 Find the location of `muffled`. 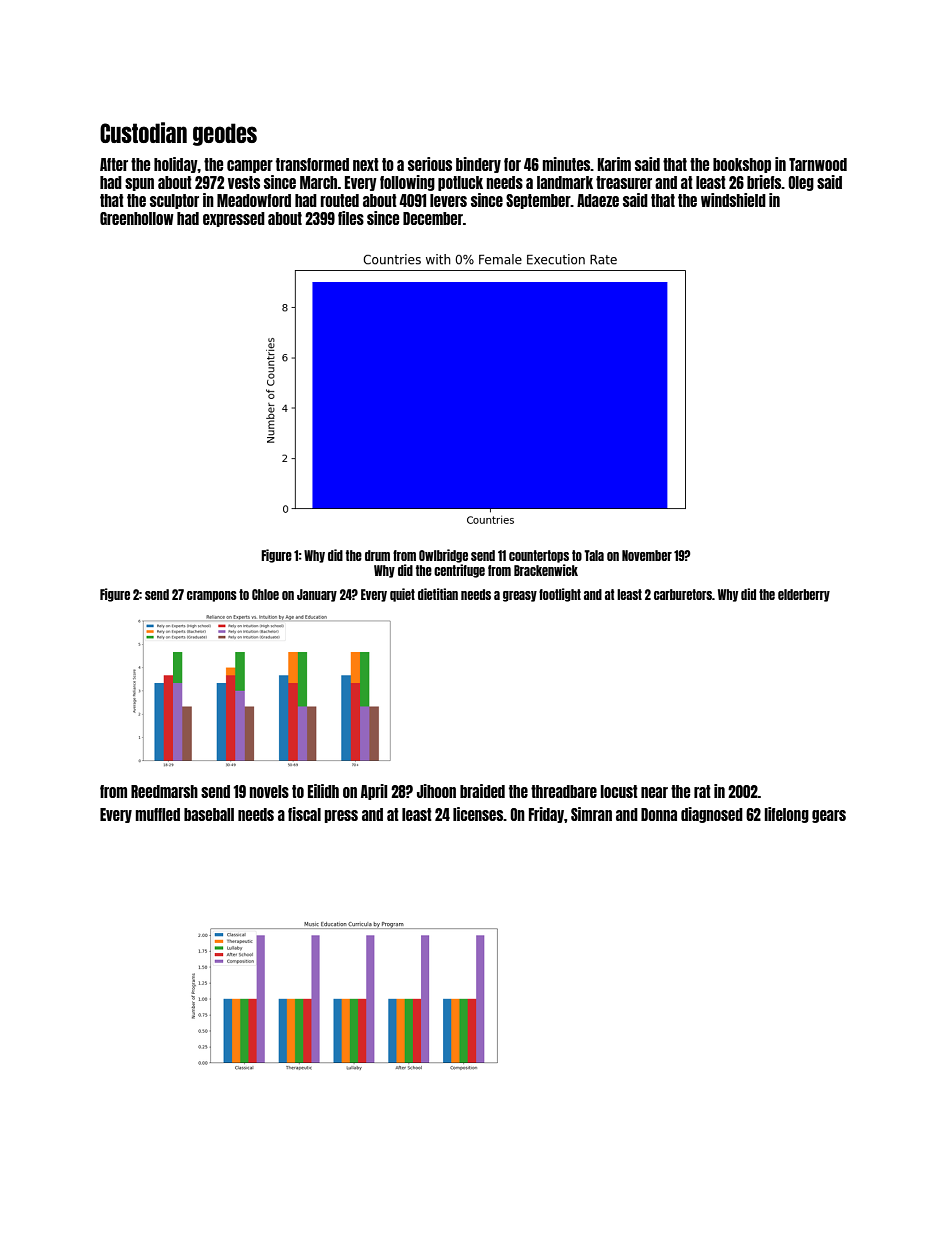

muffled is located at coordinates (157, 814).
